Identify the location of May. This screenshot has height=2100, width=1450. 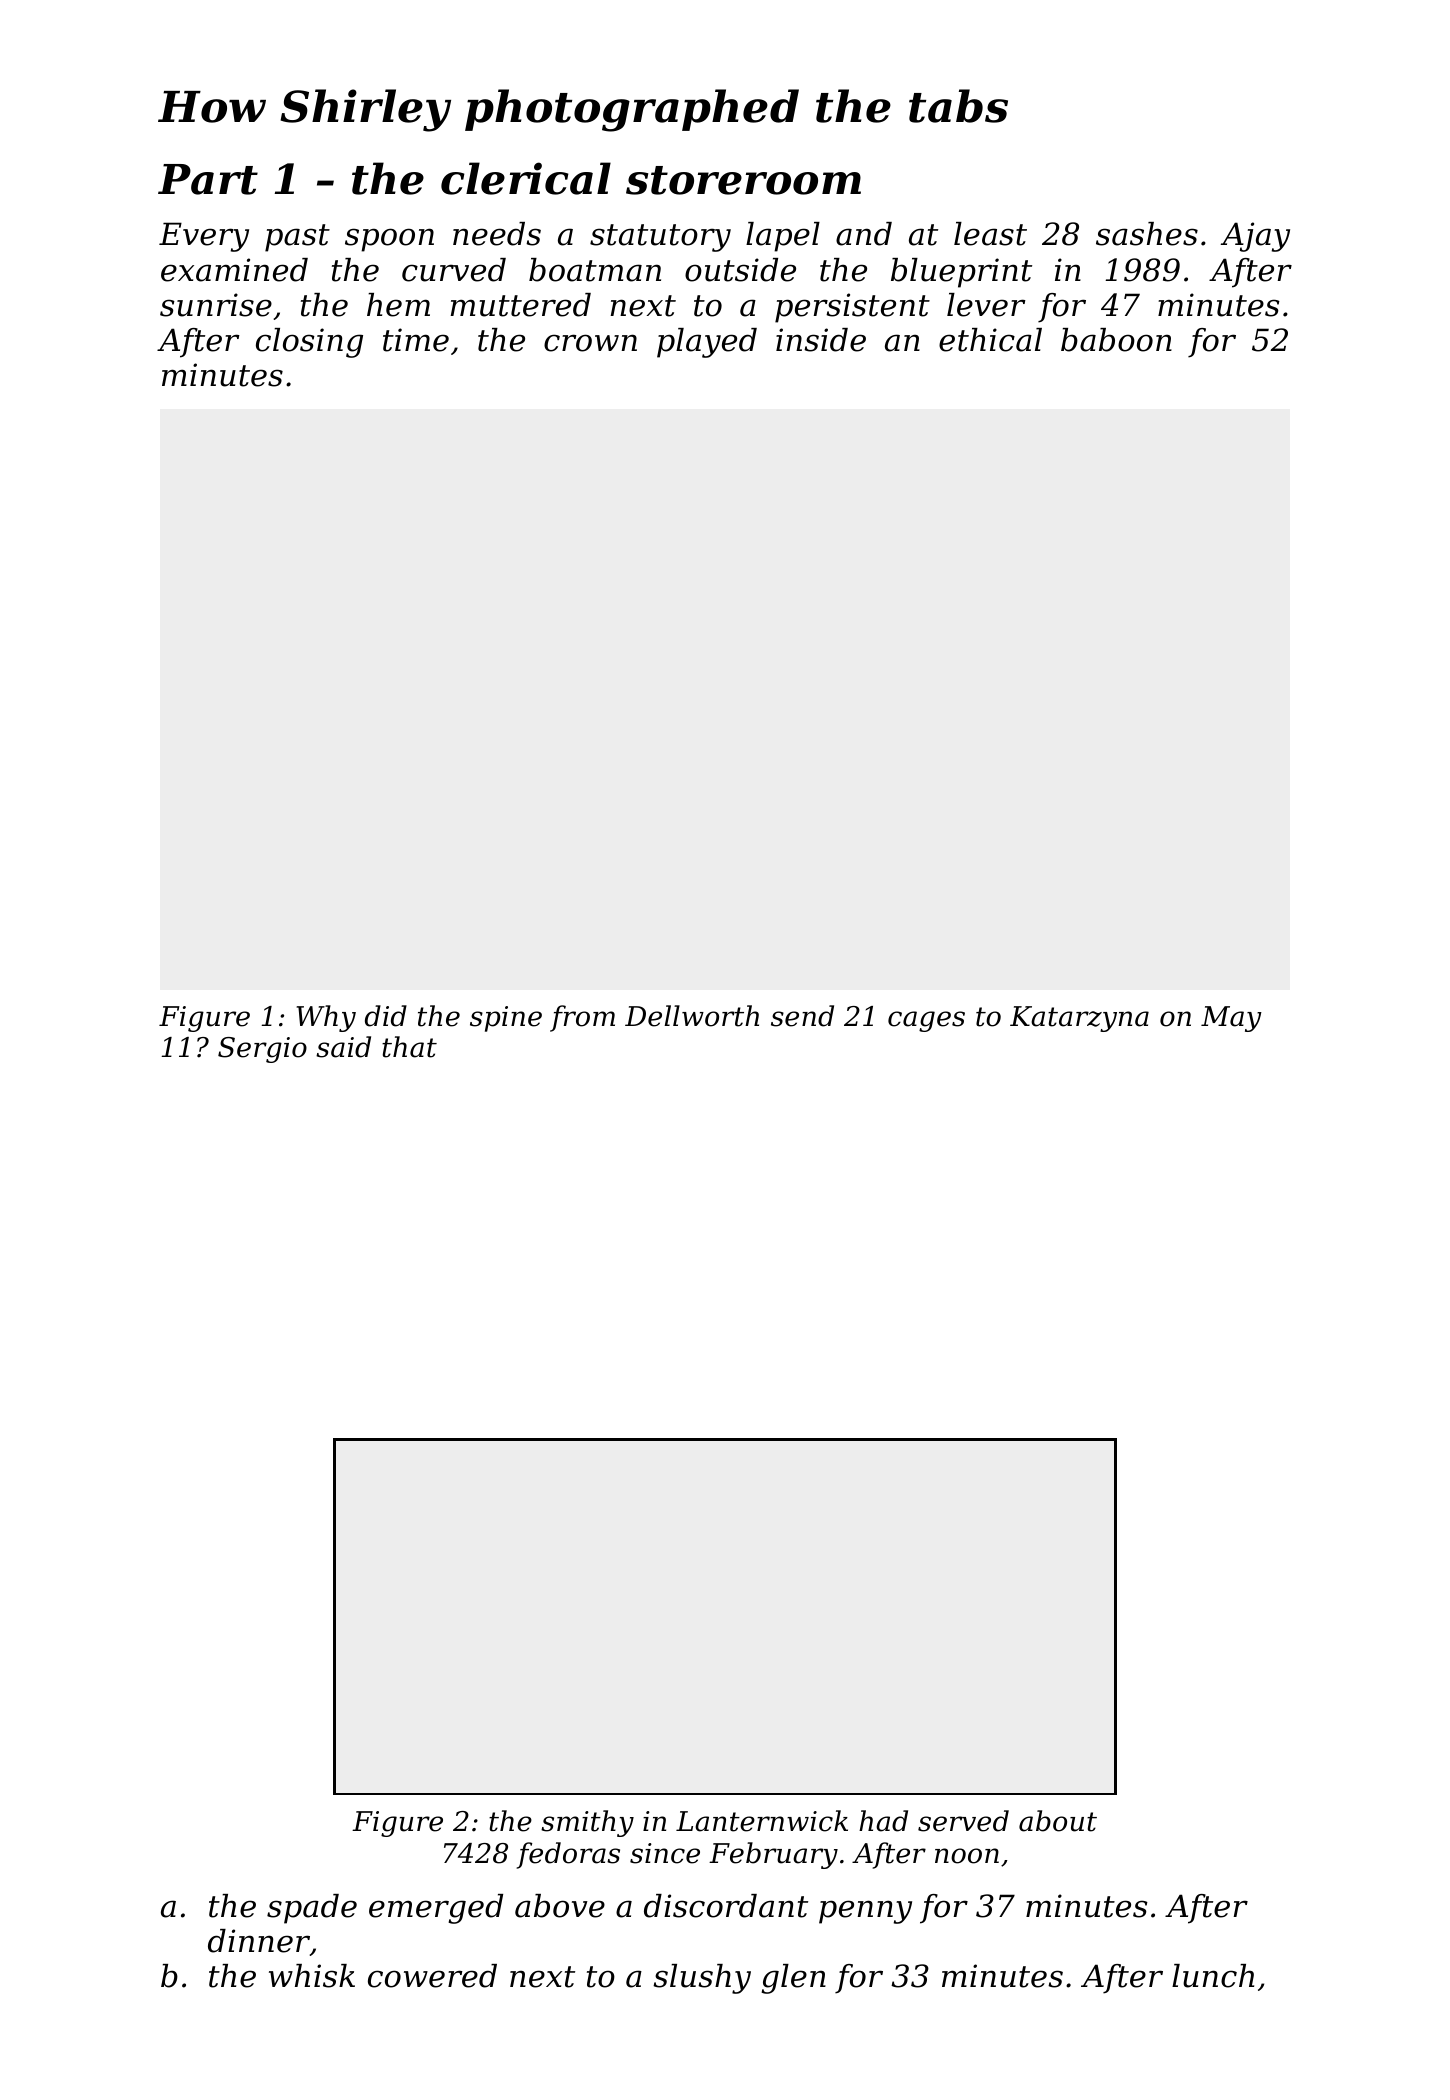
(1231, 1019).
